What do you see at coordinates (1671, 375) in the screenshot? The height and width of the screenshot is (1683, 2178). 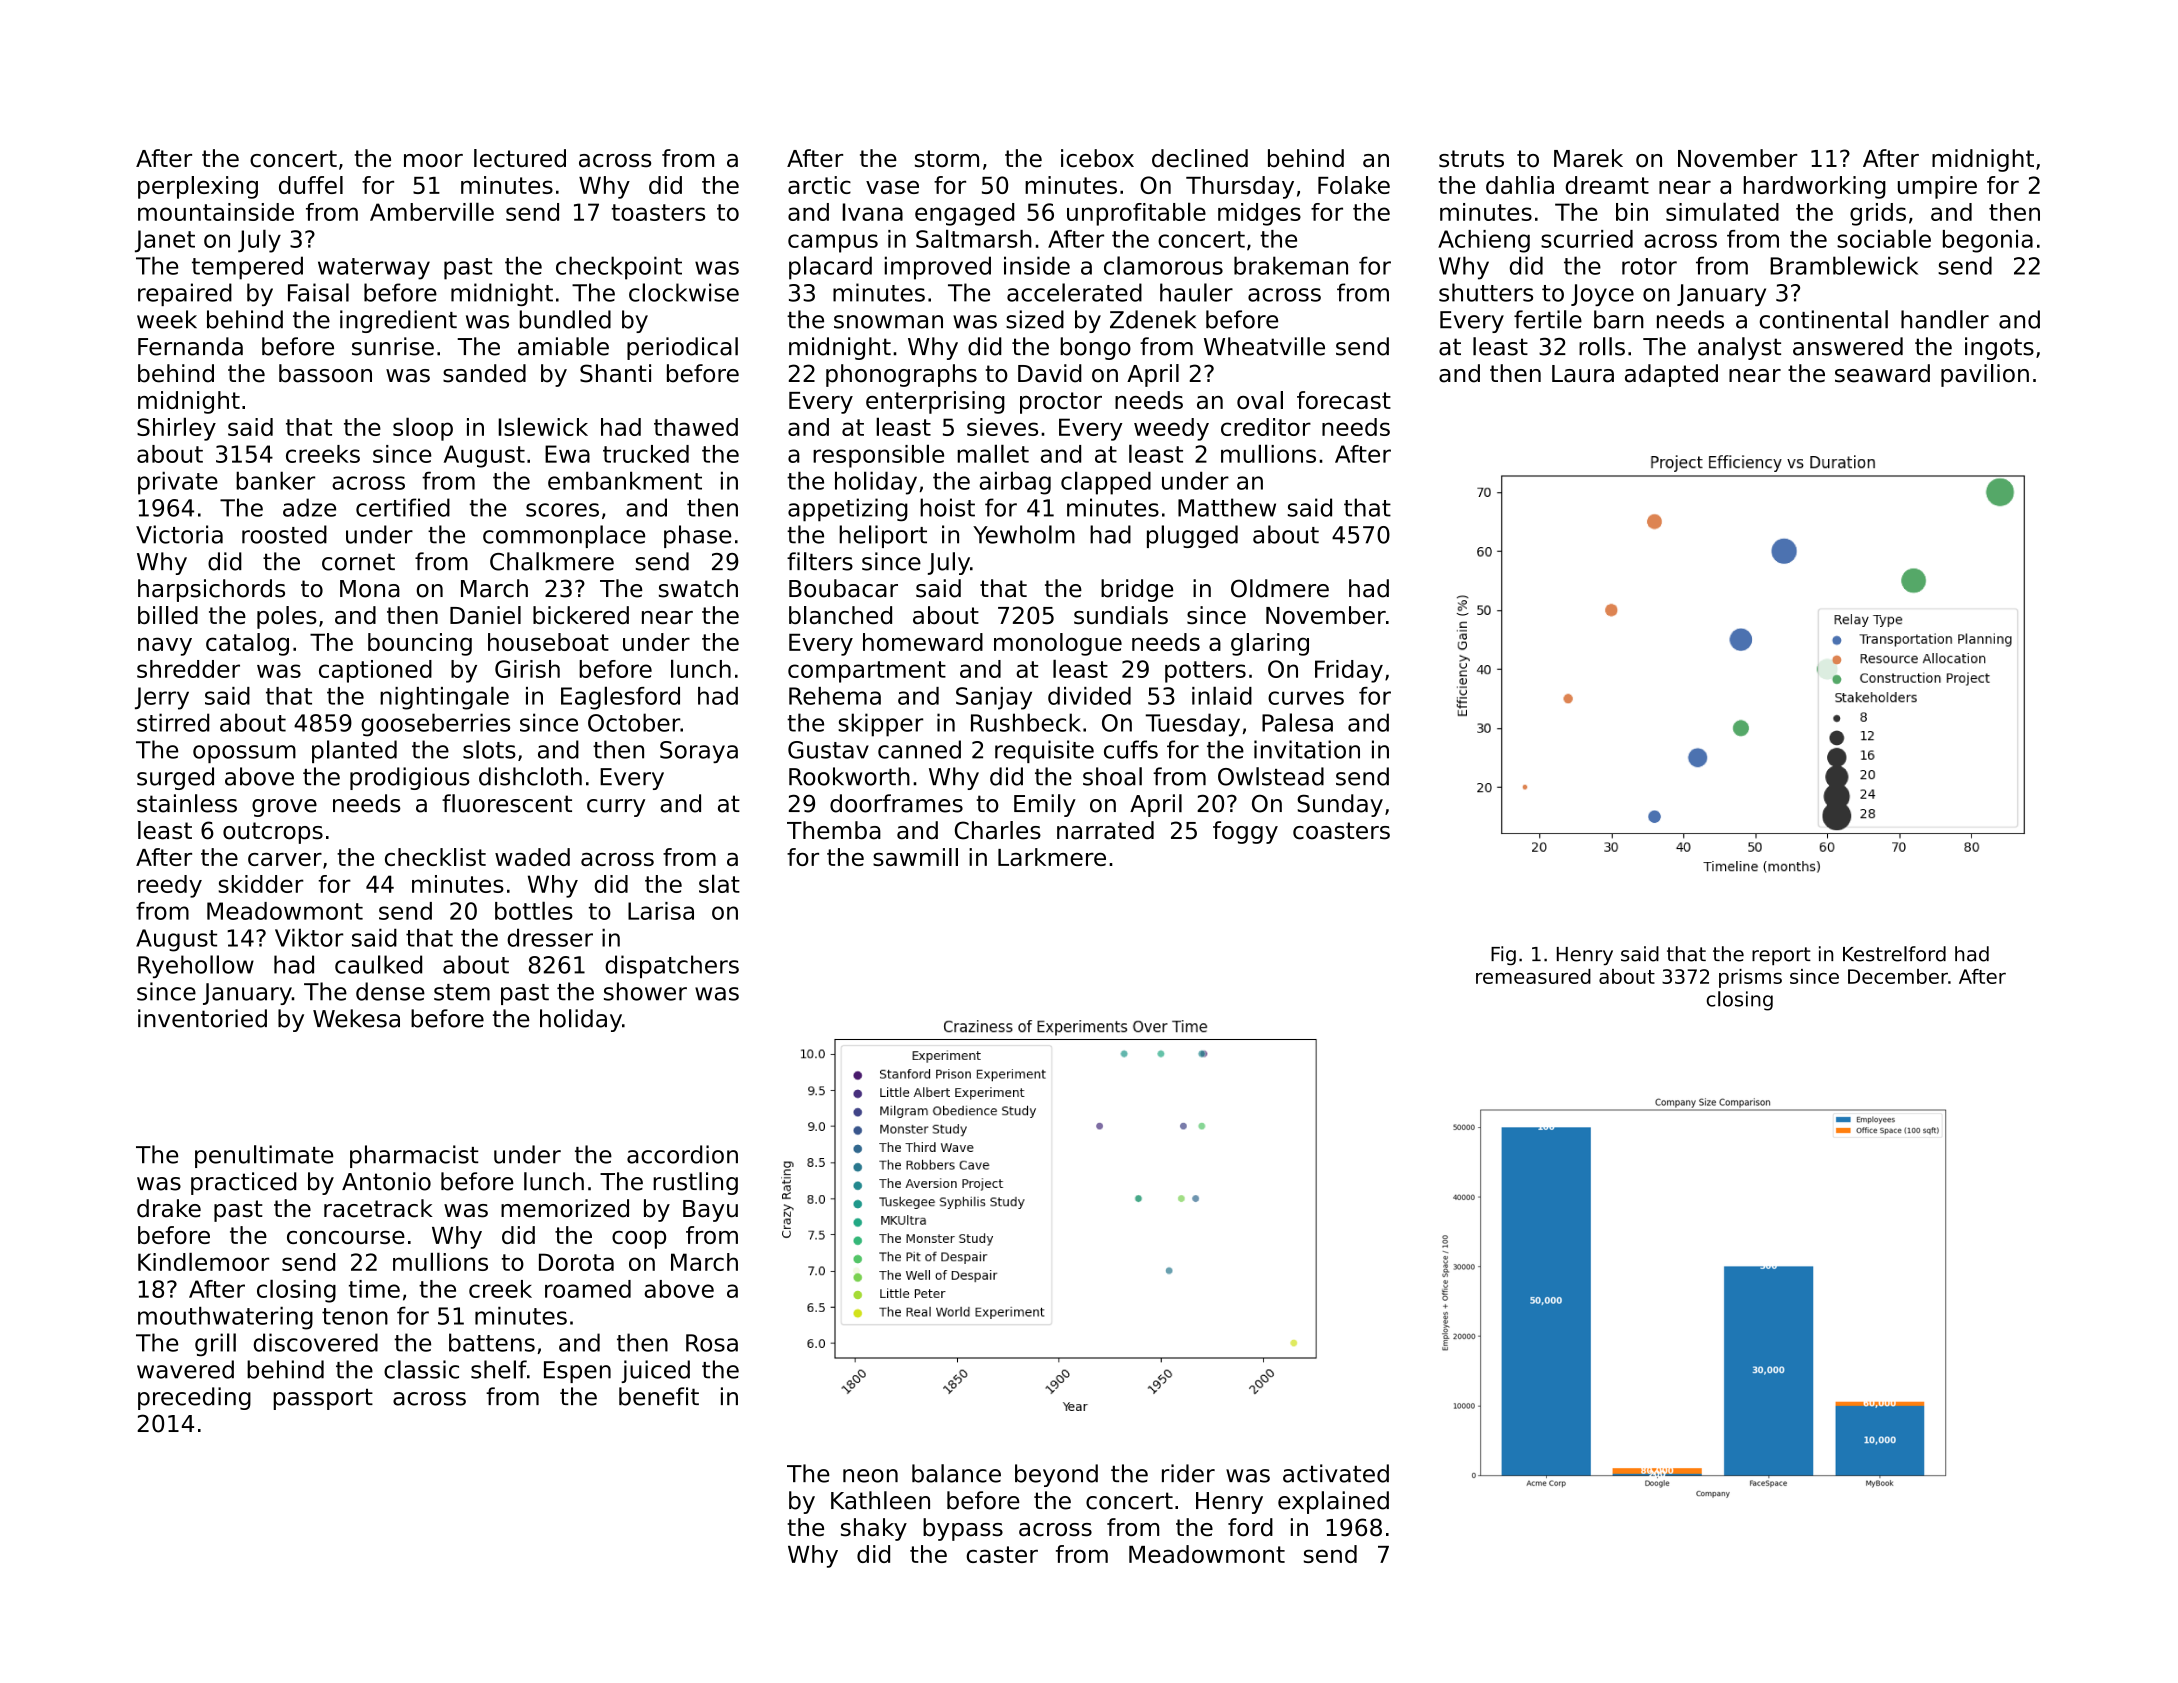 I see `adapted` at bounding box center [1671, 375].
